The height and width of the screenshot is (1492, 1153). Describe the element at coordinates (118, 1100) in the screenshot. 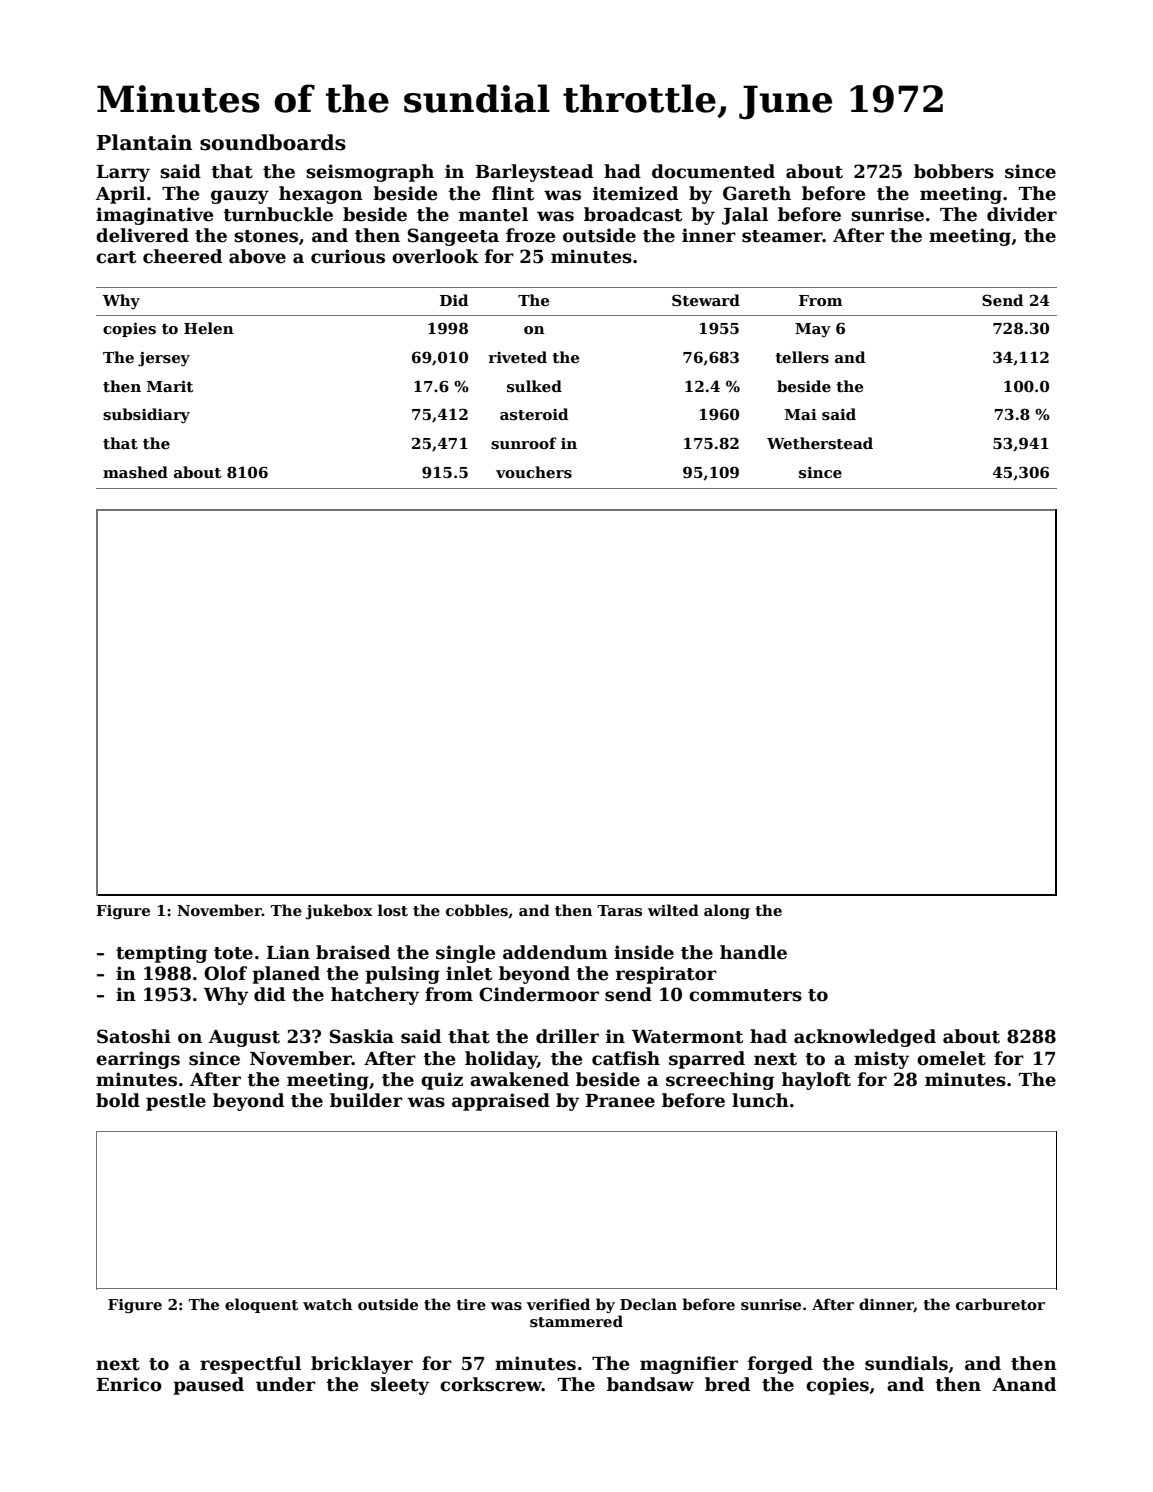

I see `bold` at that location.
